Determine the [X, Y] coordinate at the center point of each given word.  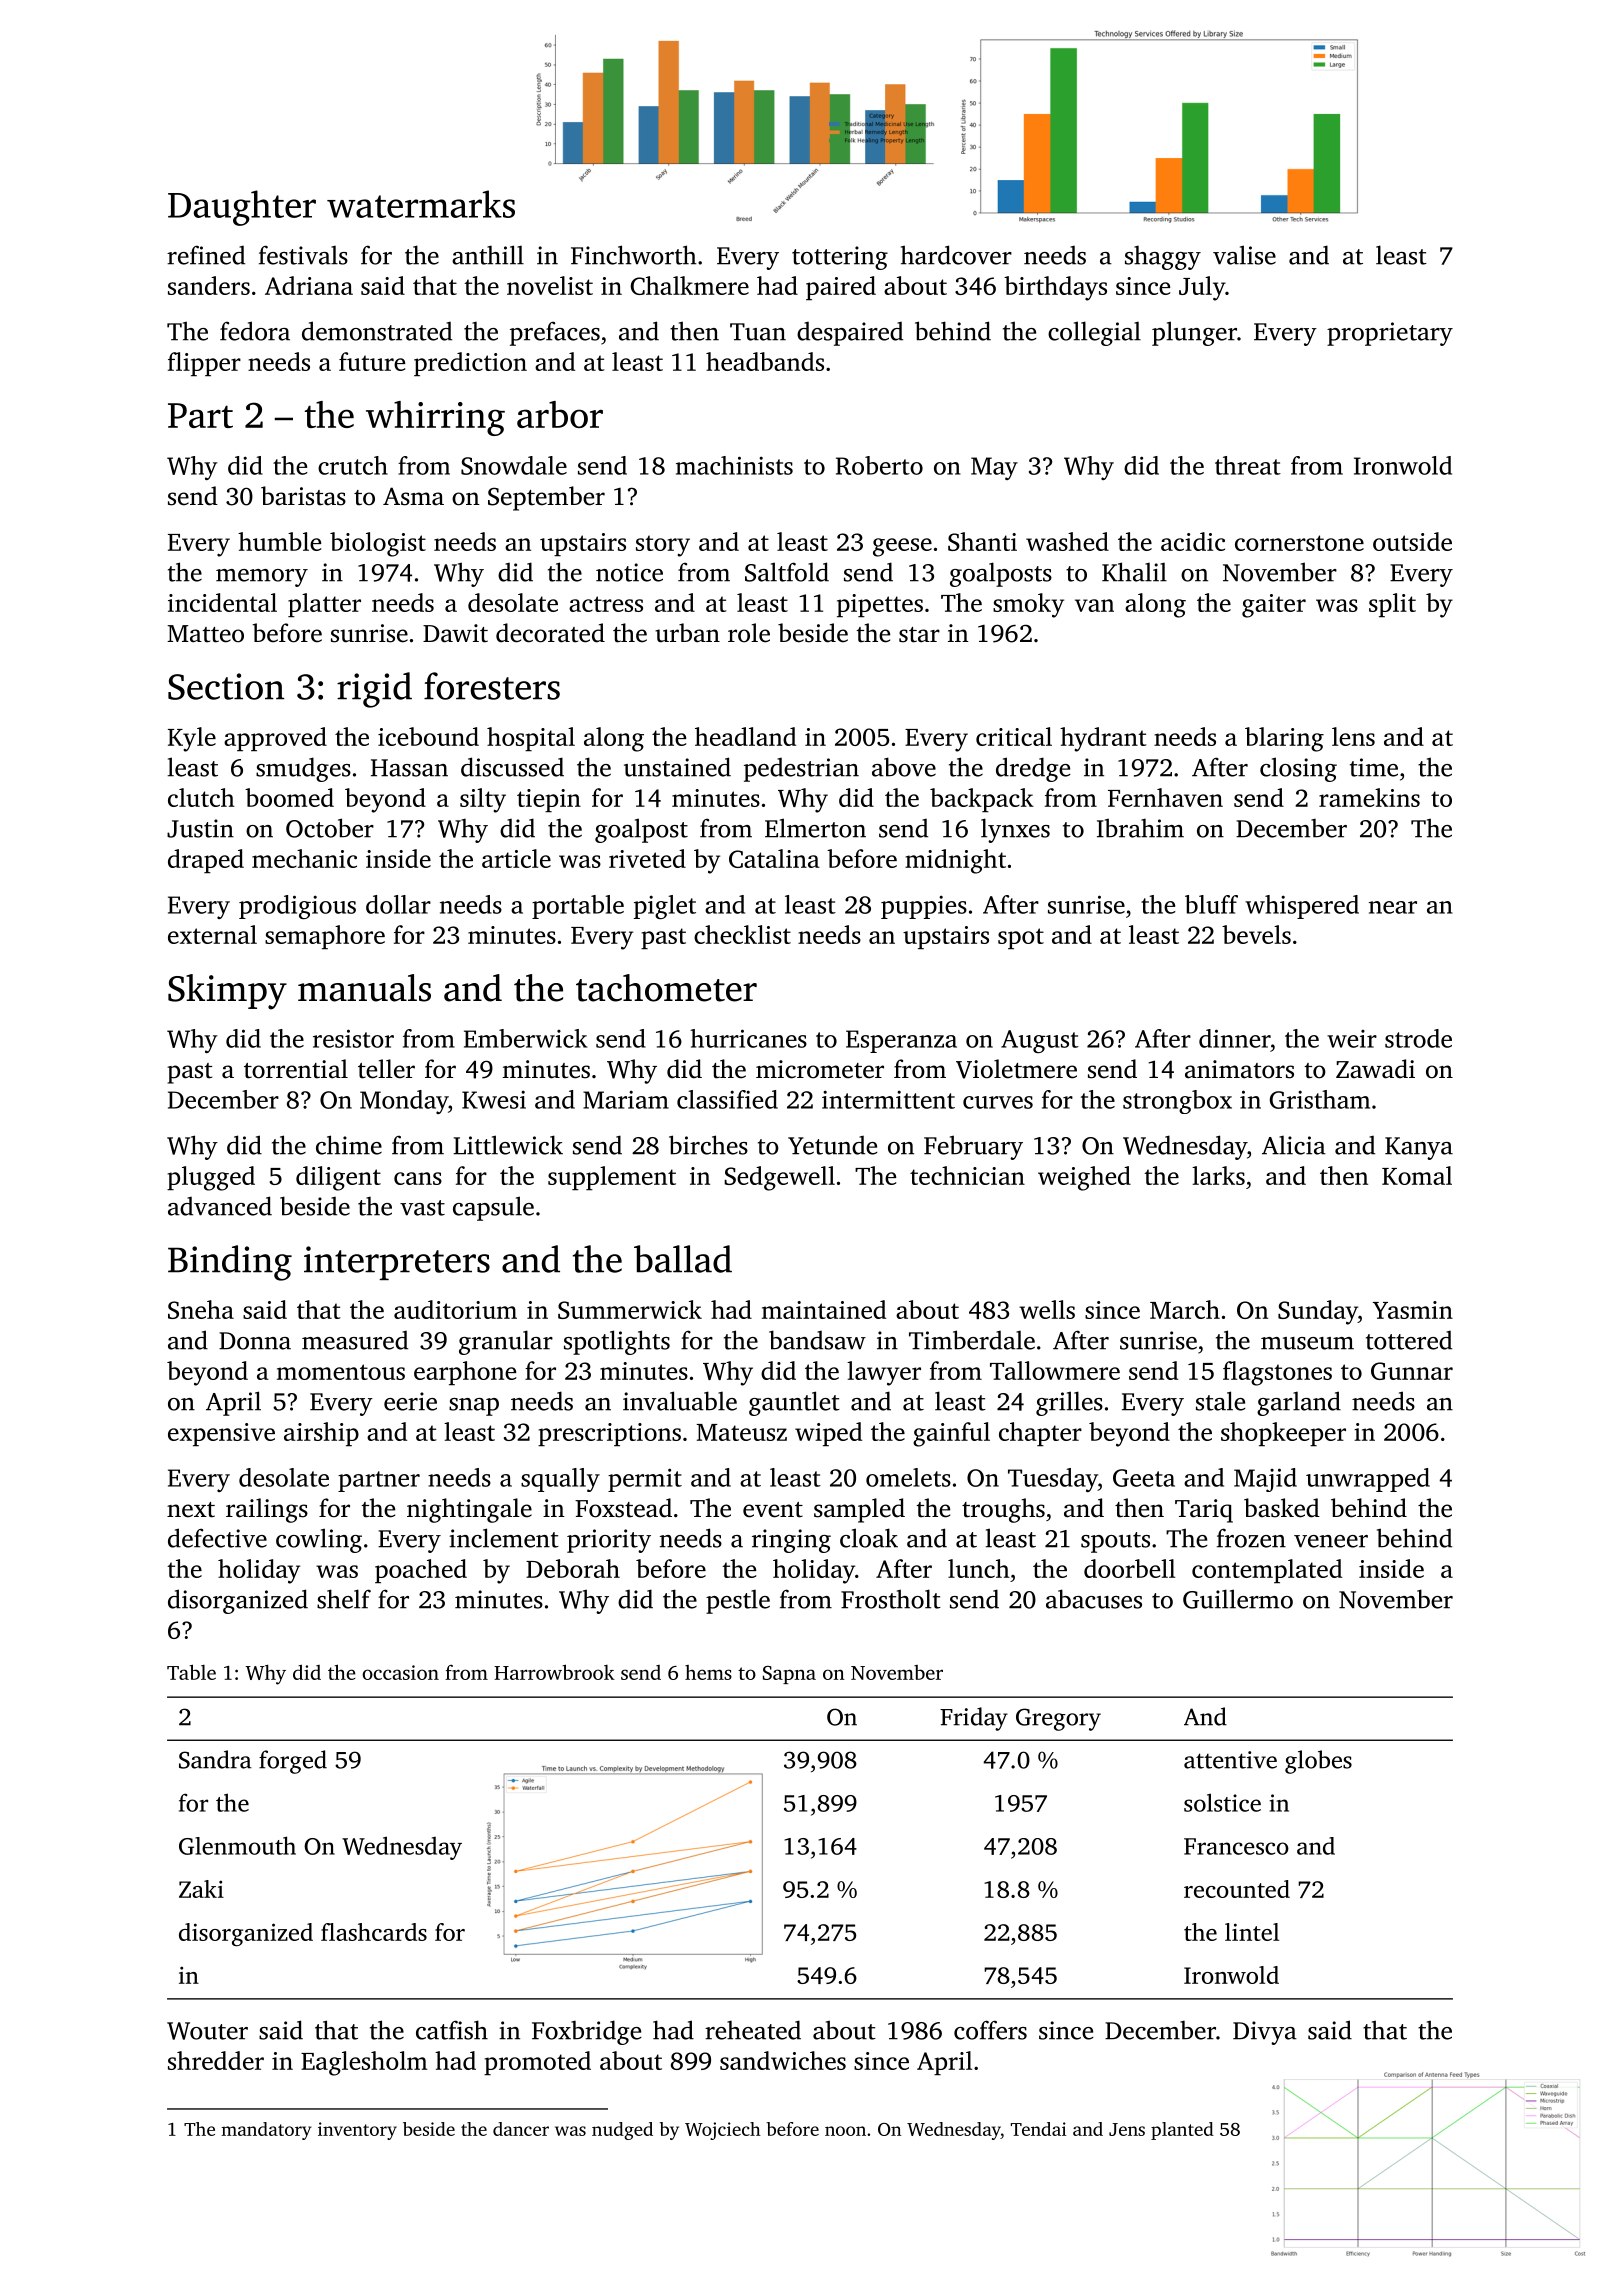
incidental [222, 602]
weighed [1084, 1178]
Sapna [789, 1675]
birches [708, 1145]
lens [1353, 736]
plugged [211, 1178]
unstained [677, 767]
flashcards [374, 1932]
